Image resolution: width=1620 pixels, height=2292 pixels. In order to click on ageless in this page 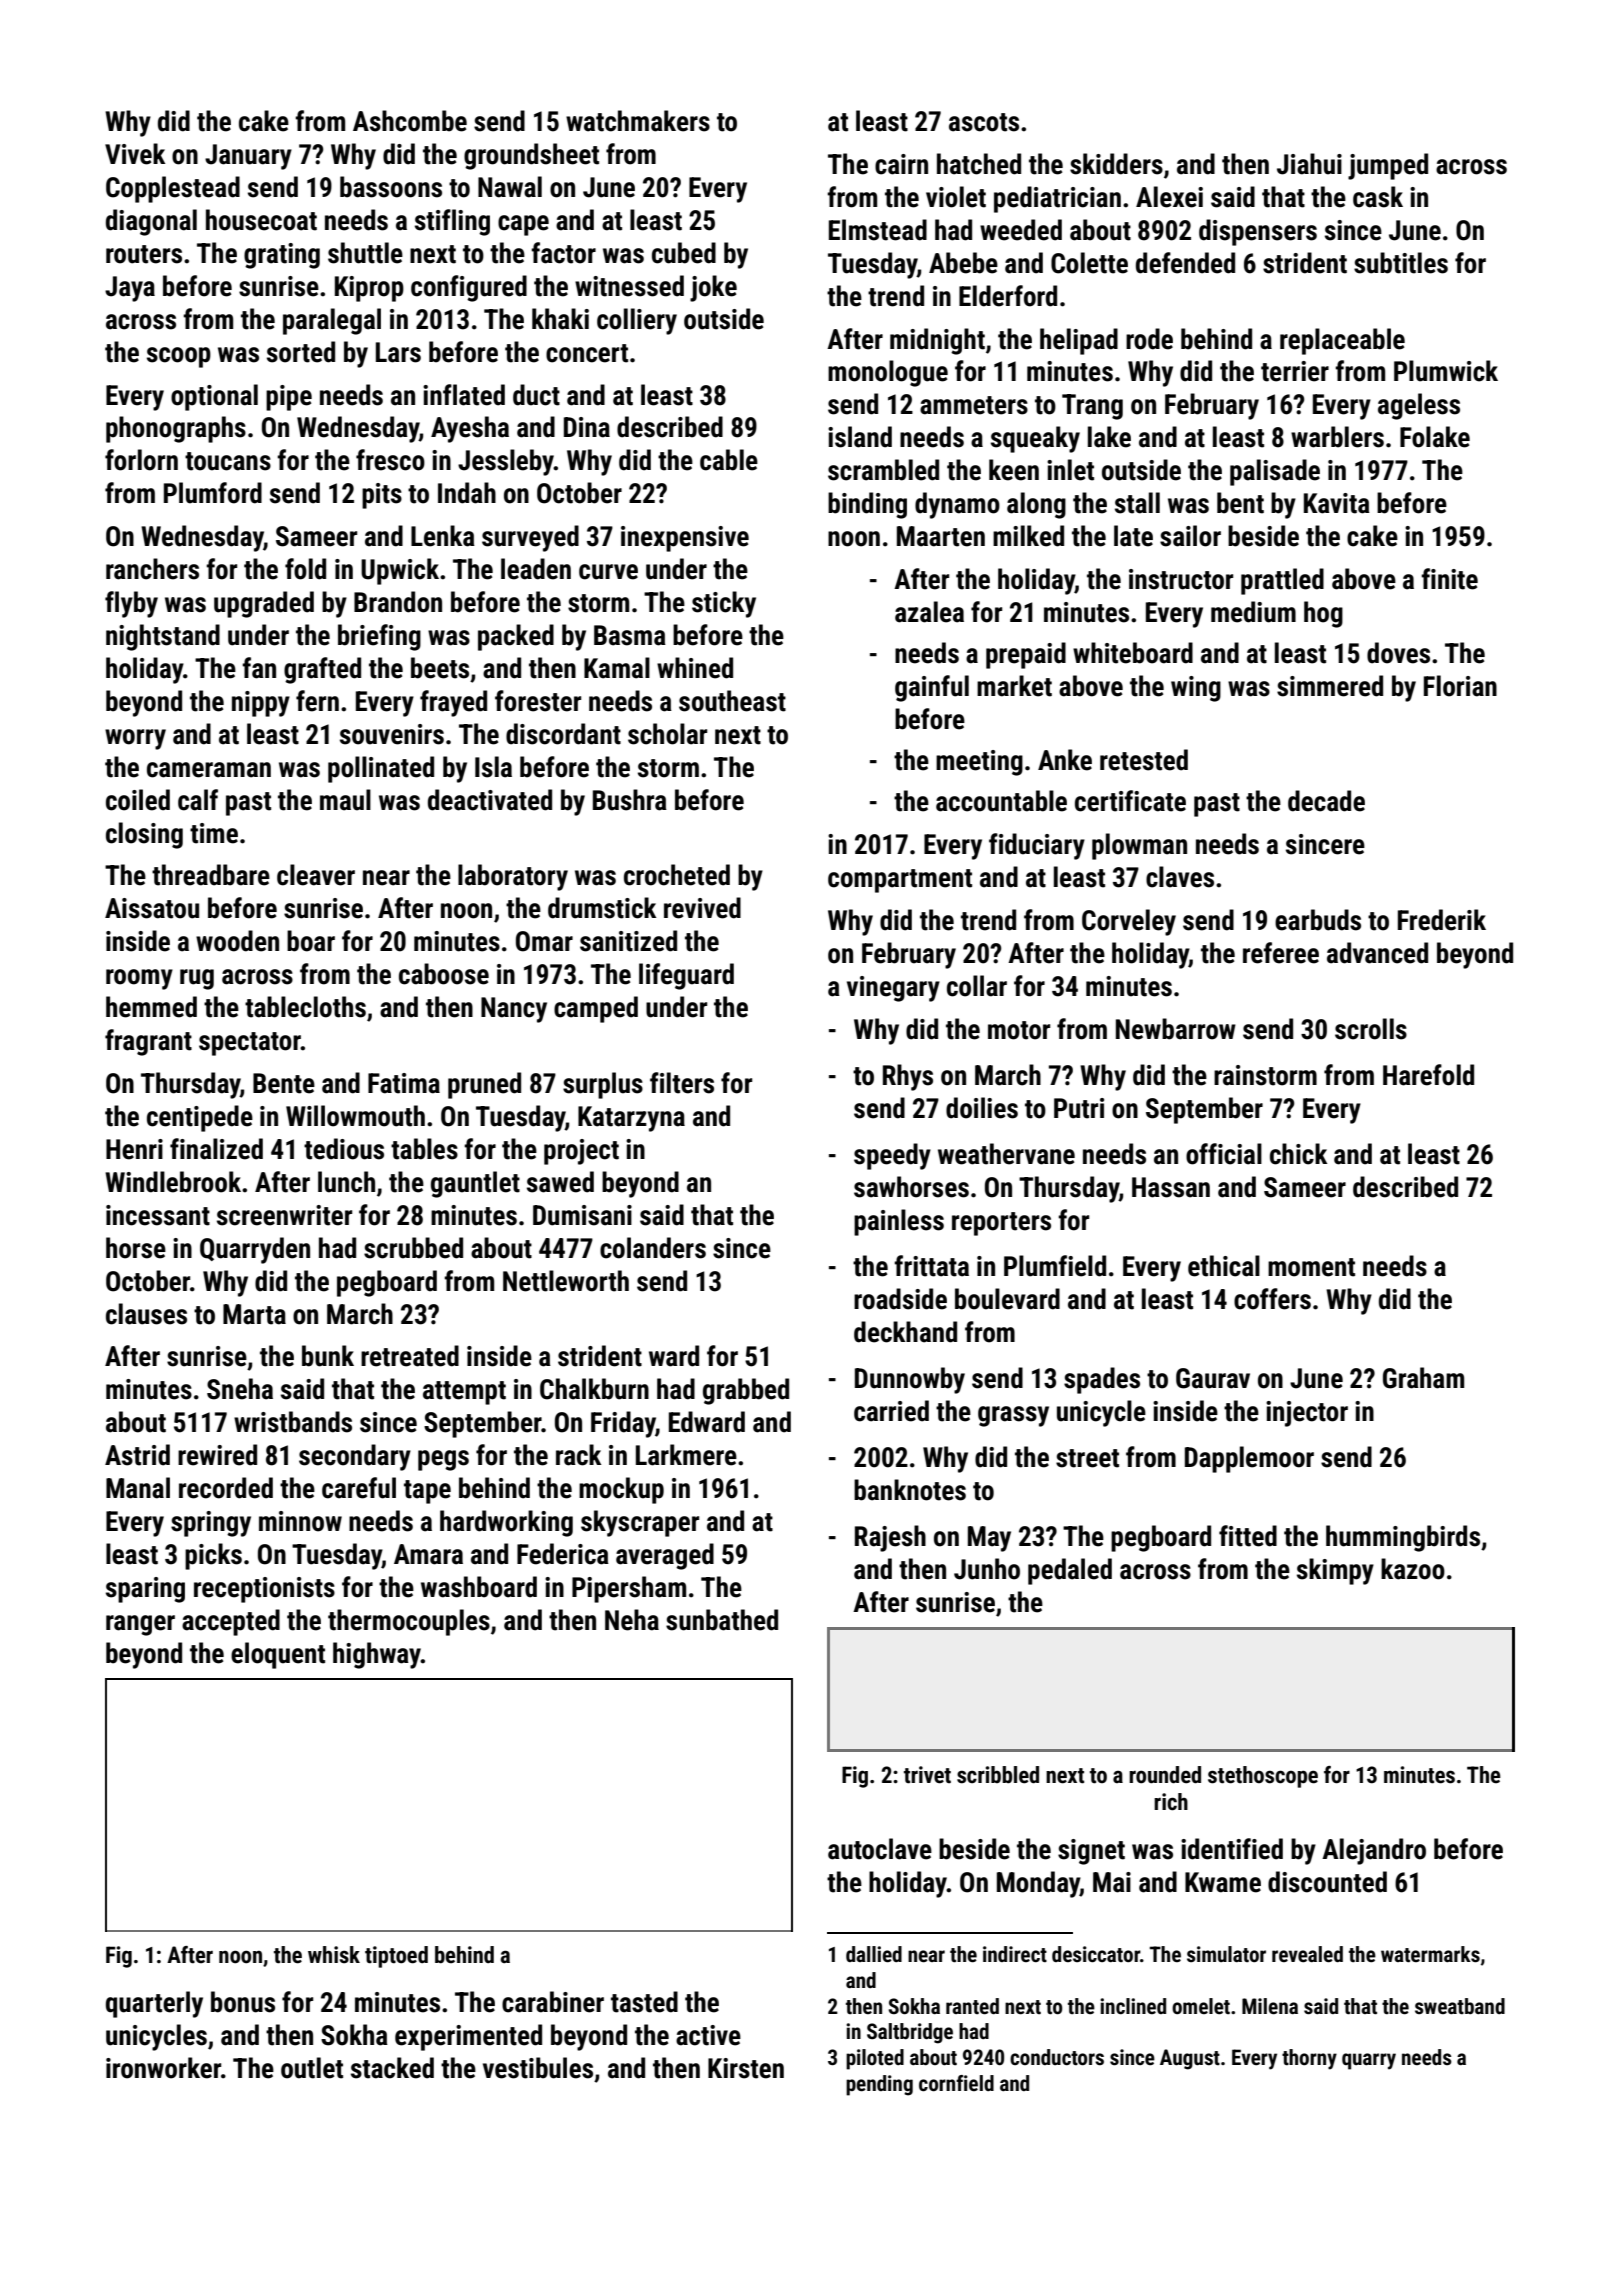, I will do `click(1419, 406)`.
